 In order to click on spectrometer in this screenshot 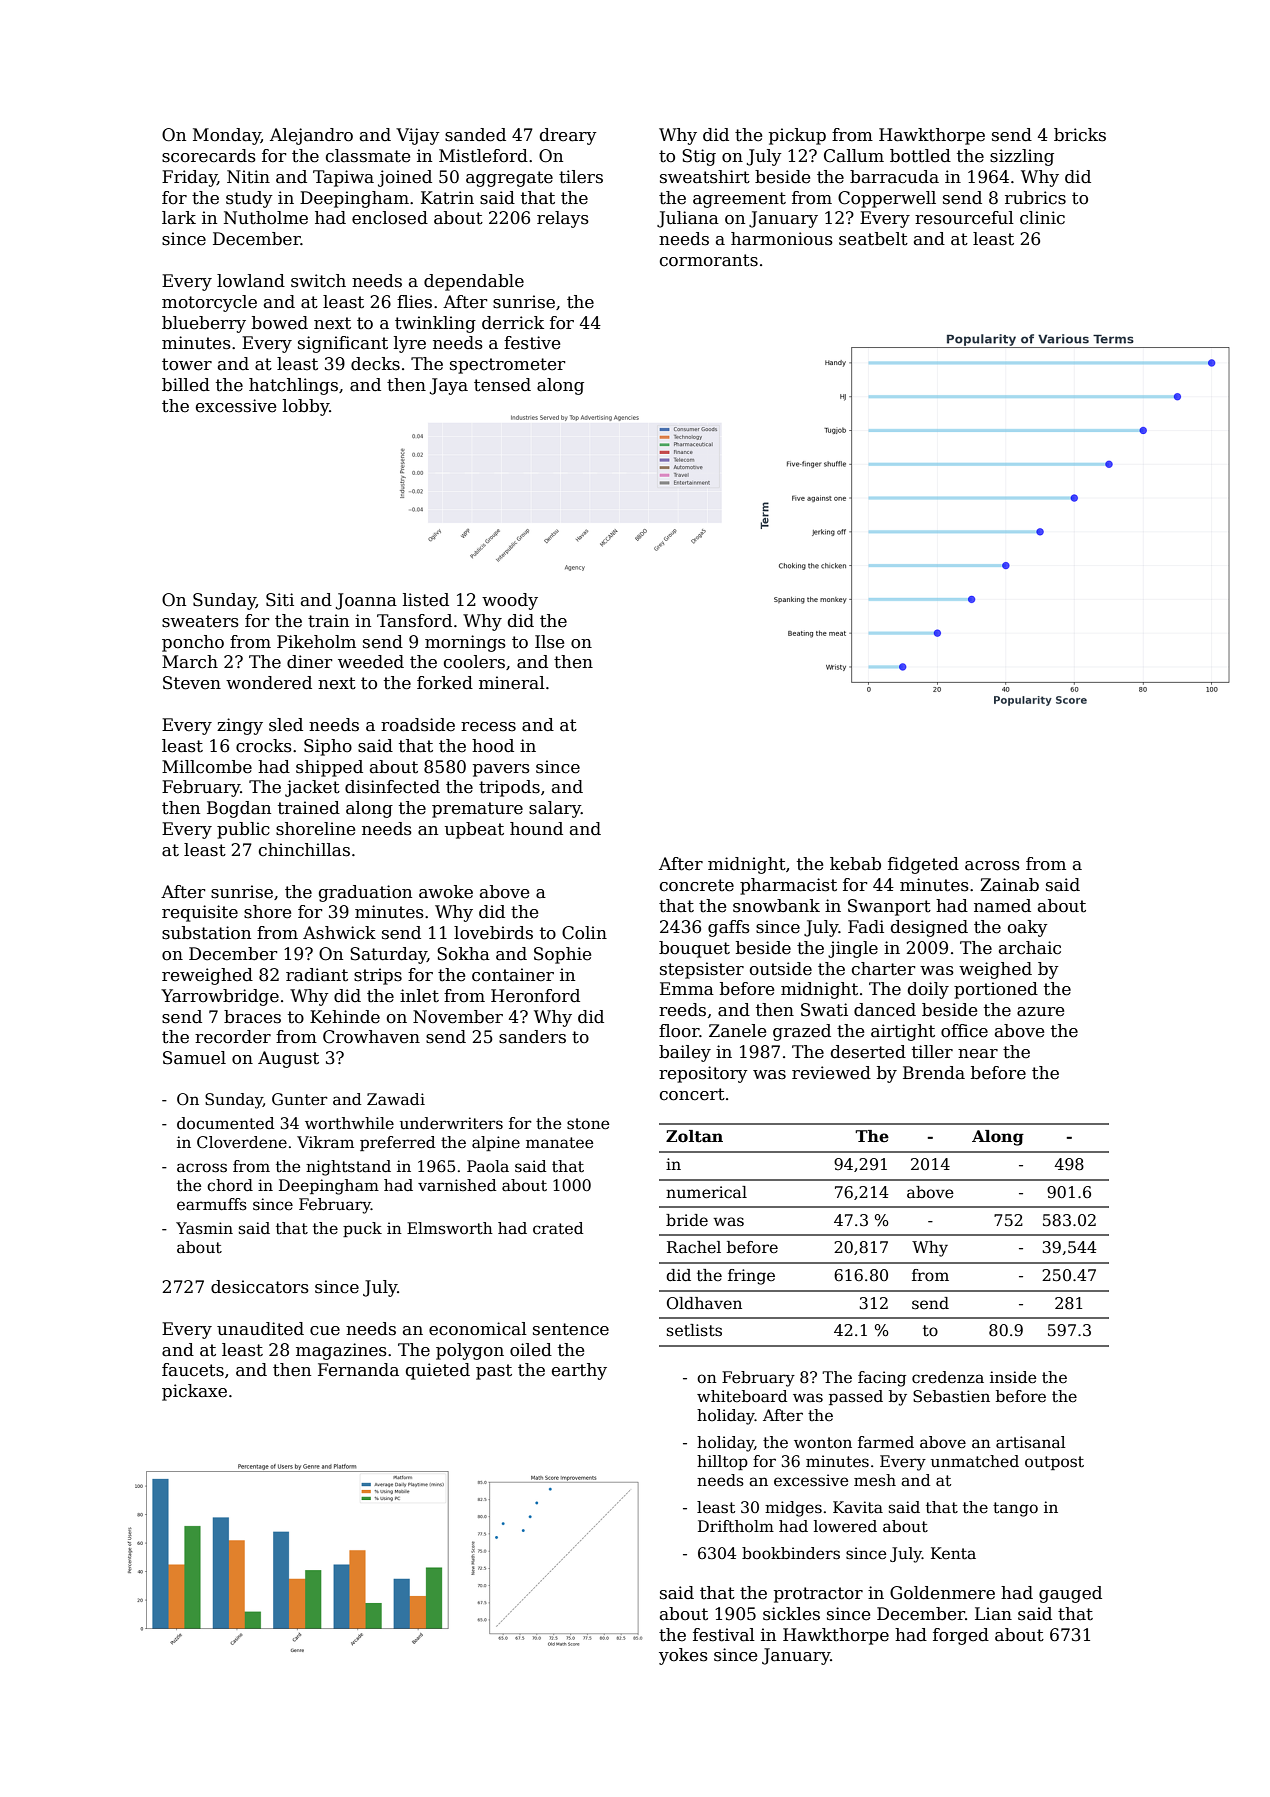, I will do `click(508, 366)`.
